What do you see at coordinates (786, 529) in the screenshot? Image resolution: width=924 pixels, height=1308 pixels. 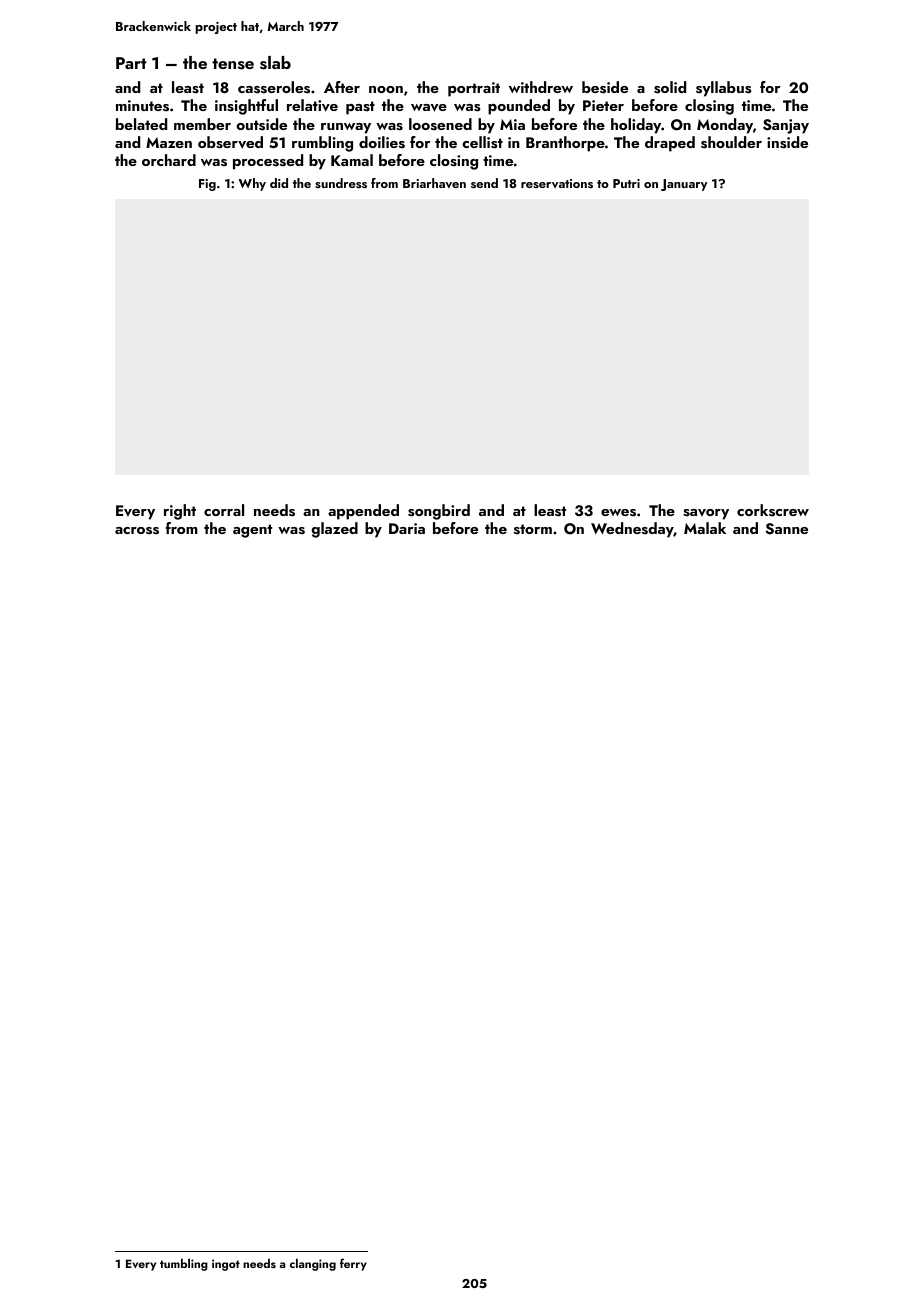 I see `Sanne` at bounding box center [786, 529].
